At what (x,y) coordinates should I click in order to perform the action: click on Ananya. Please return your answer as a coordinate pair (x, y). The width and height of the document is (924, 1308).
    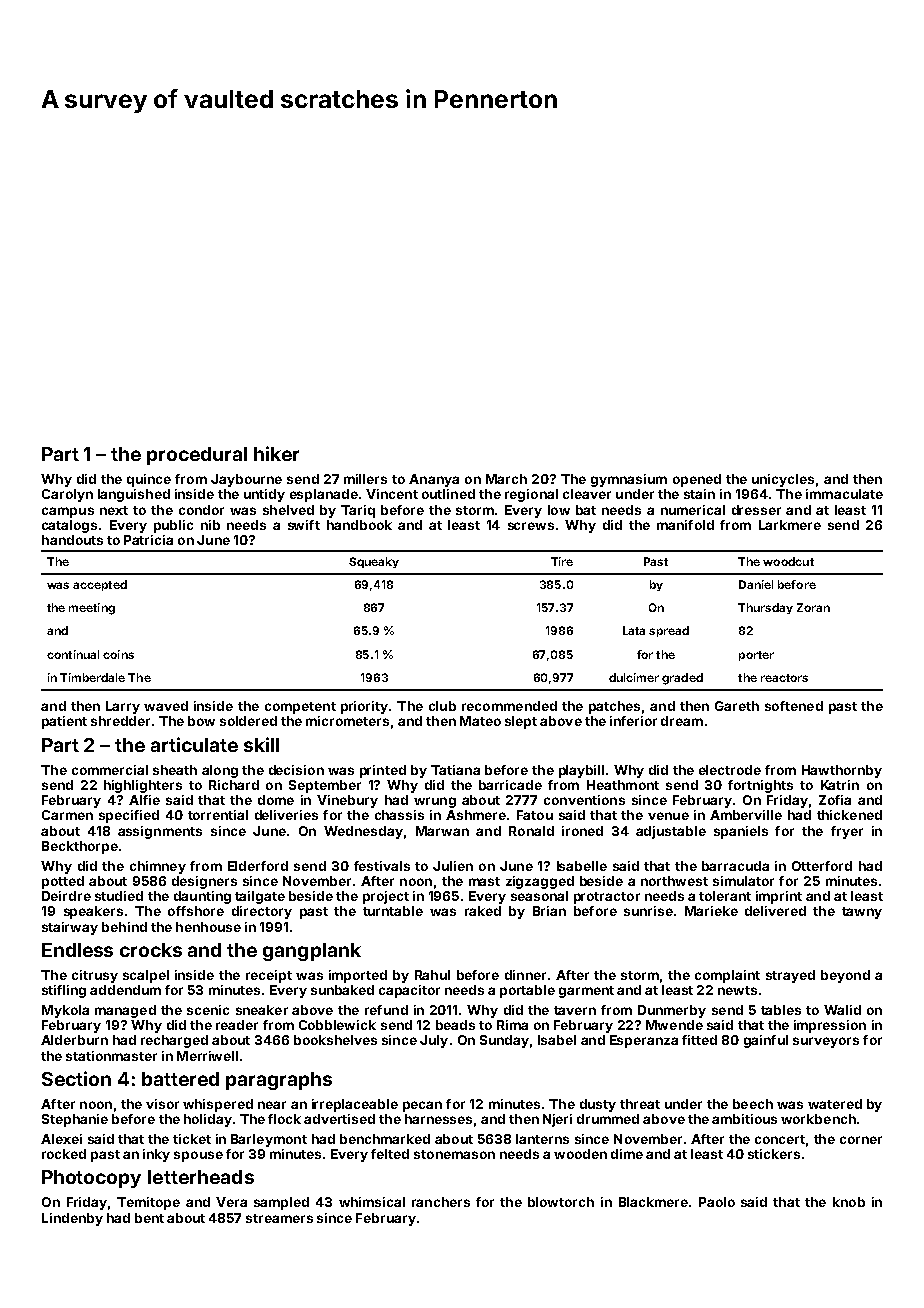
    Looking at the image, I should click on (434, 480).
